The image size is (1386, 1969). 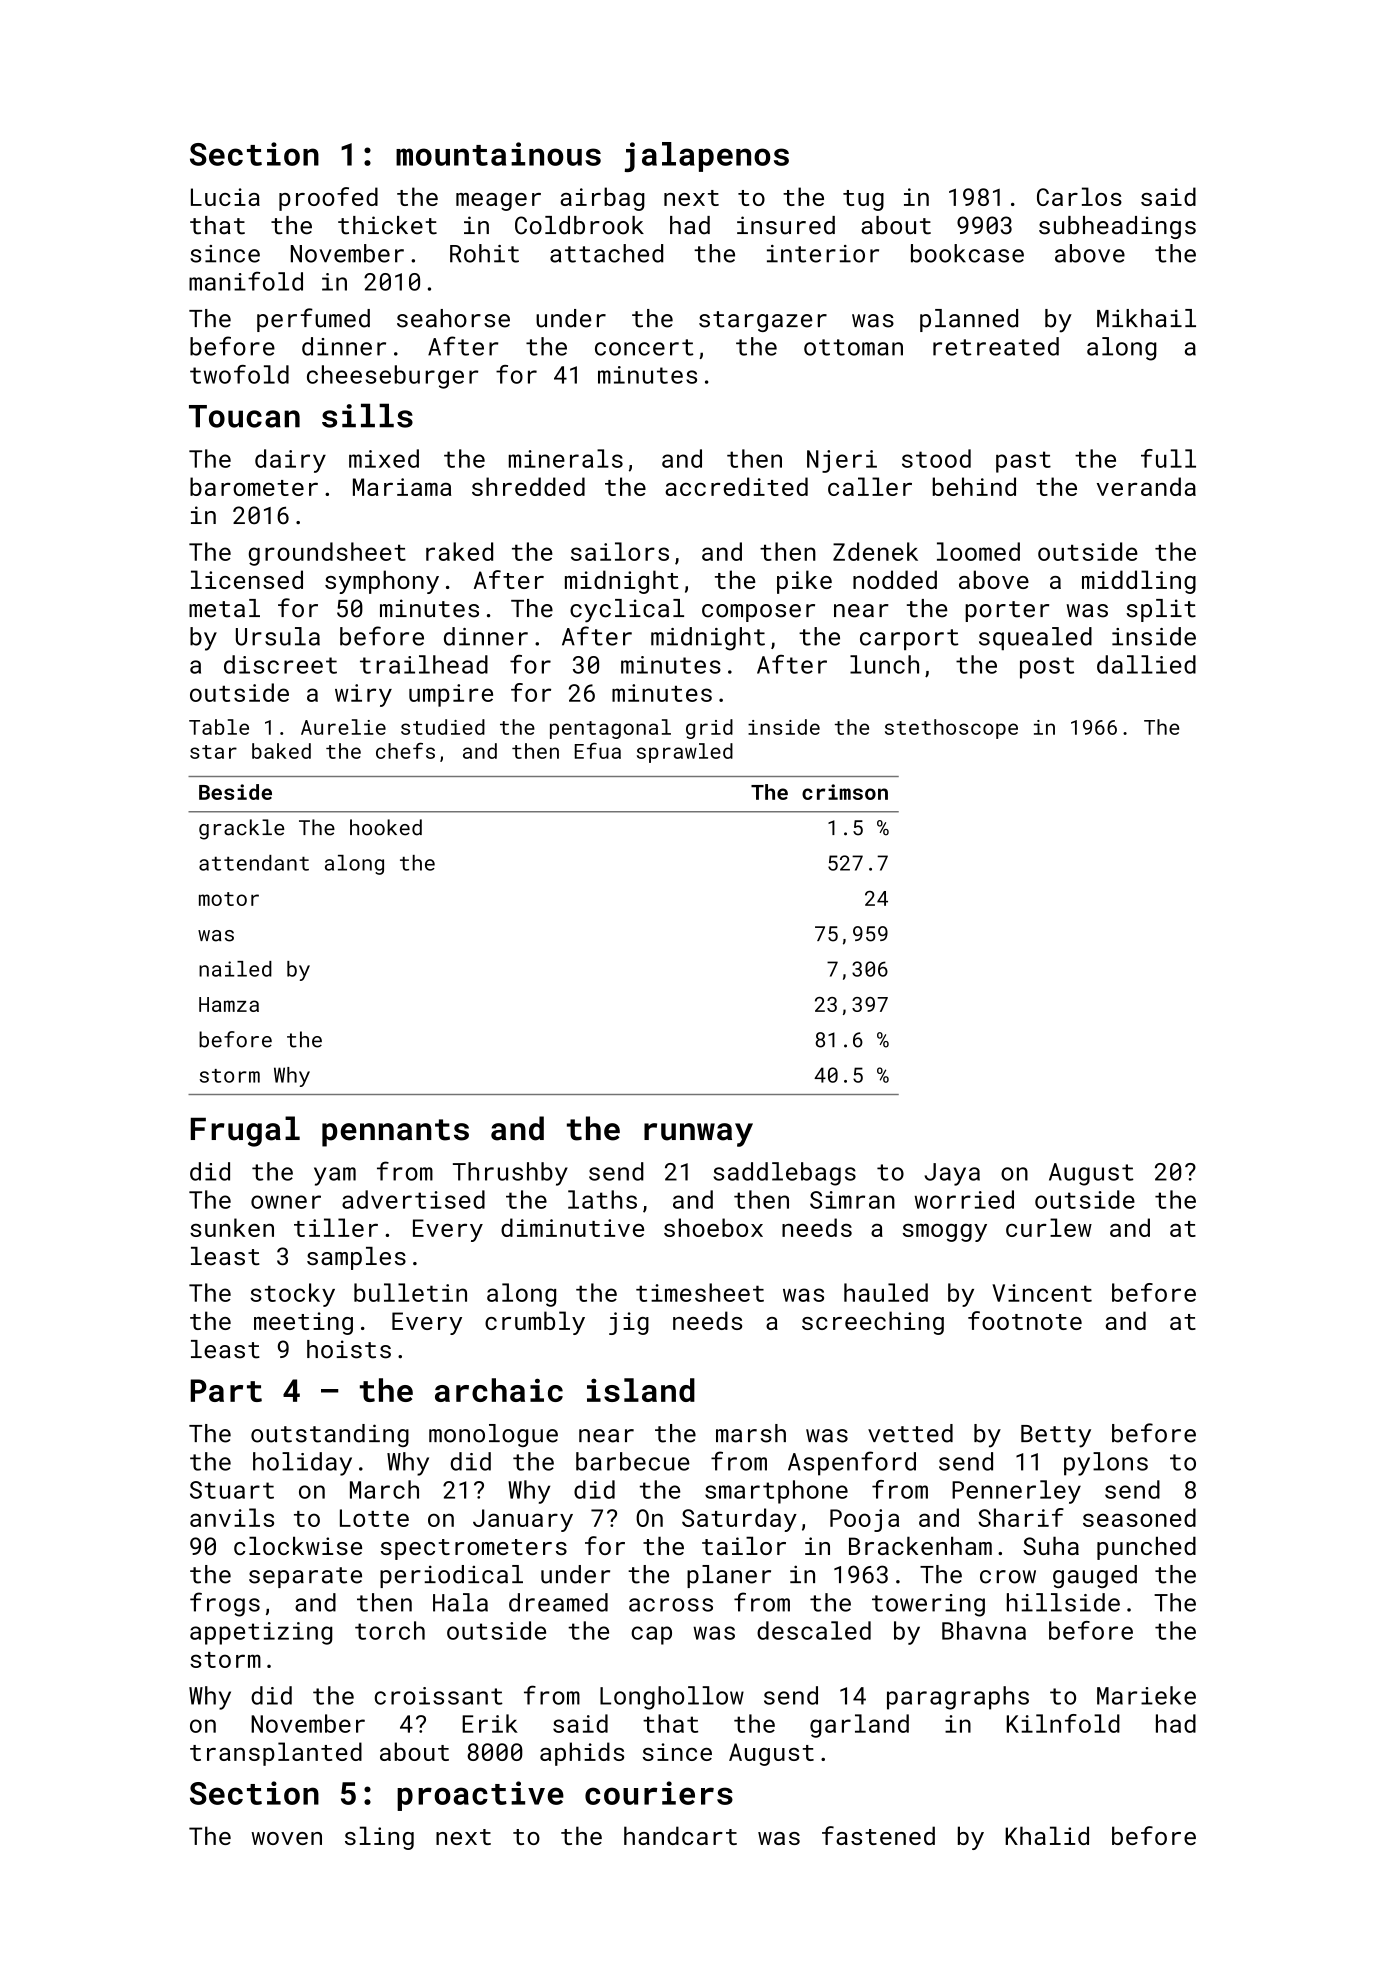 I want to click on jalapenos, so click(x=707, y=157).
